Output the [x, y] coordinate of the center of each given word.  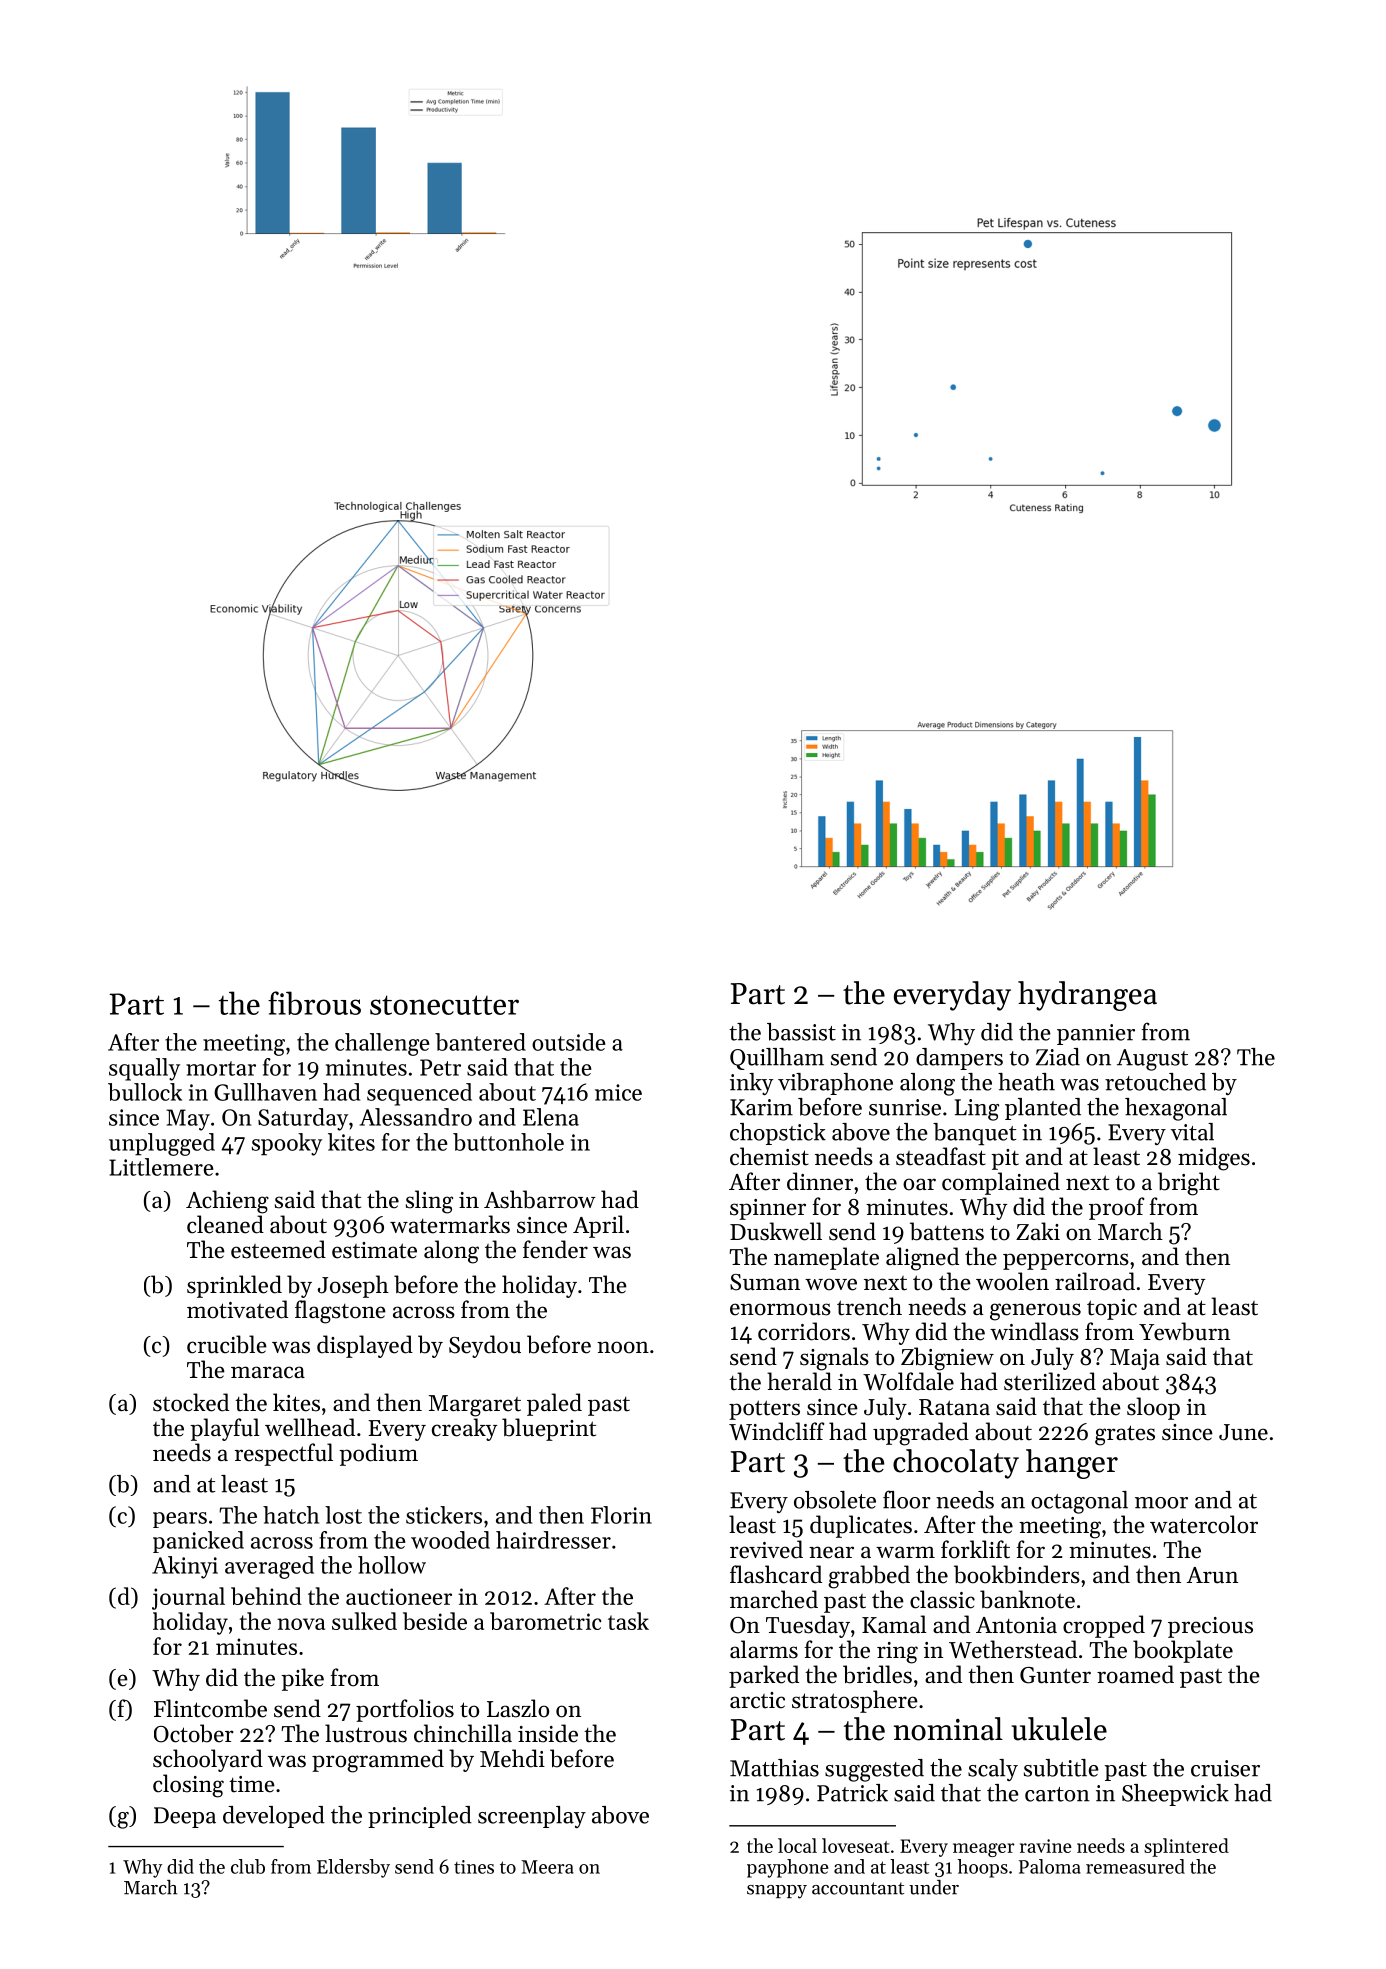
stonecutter [444, 1005]
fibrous [314, 1003]
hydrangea [1087, 996]
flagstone [340, 1312]
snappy [777, 1892]
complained [1001, 1183]
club [248, 1866]
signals [834, 1359]
